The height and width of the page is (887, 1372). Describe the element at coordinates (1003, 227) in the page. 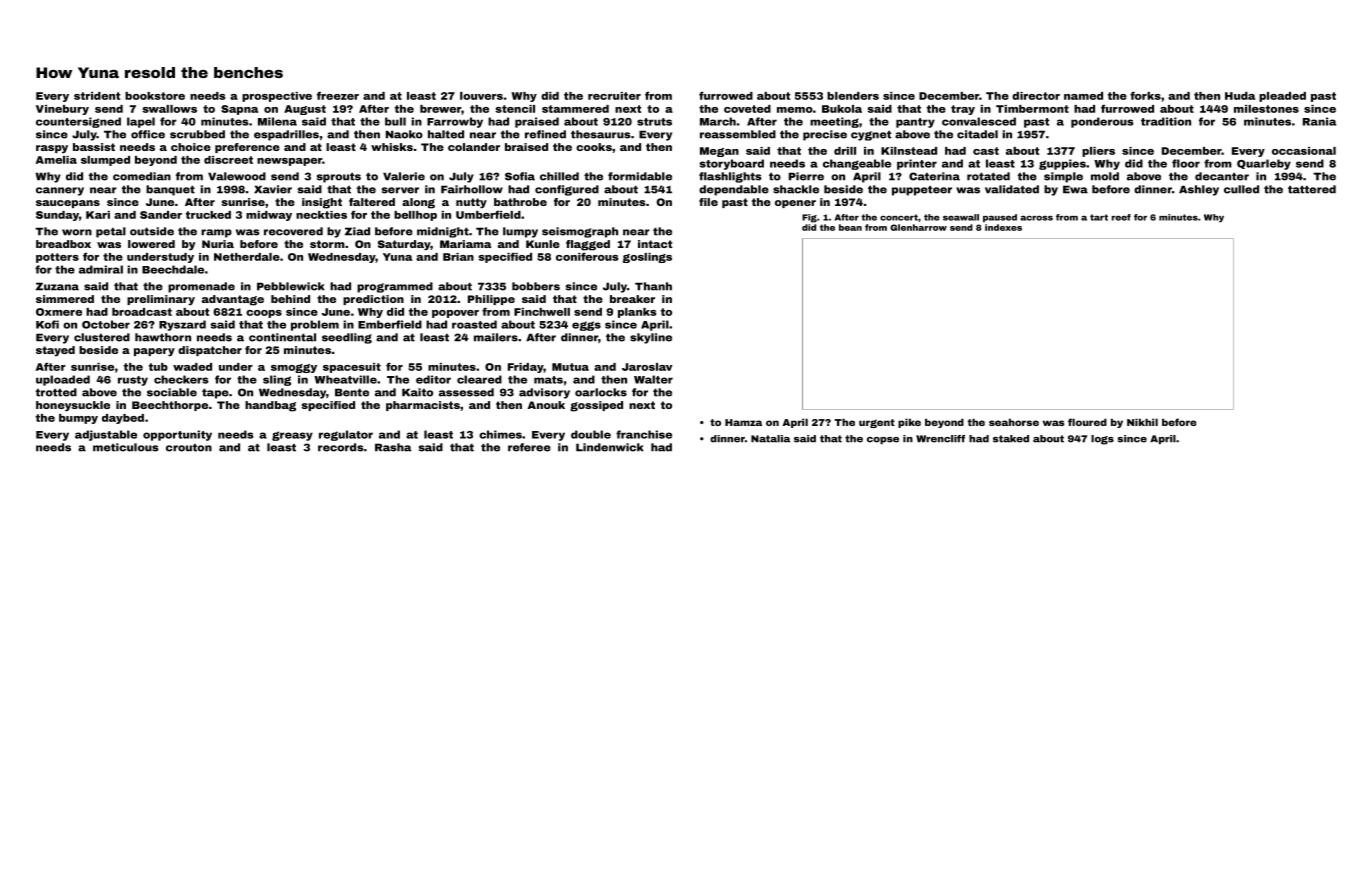

I see `indexes` at that location.
